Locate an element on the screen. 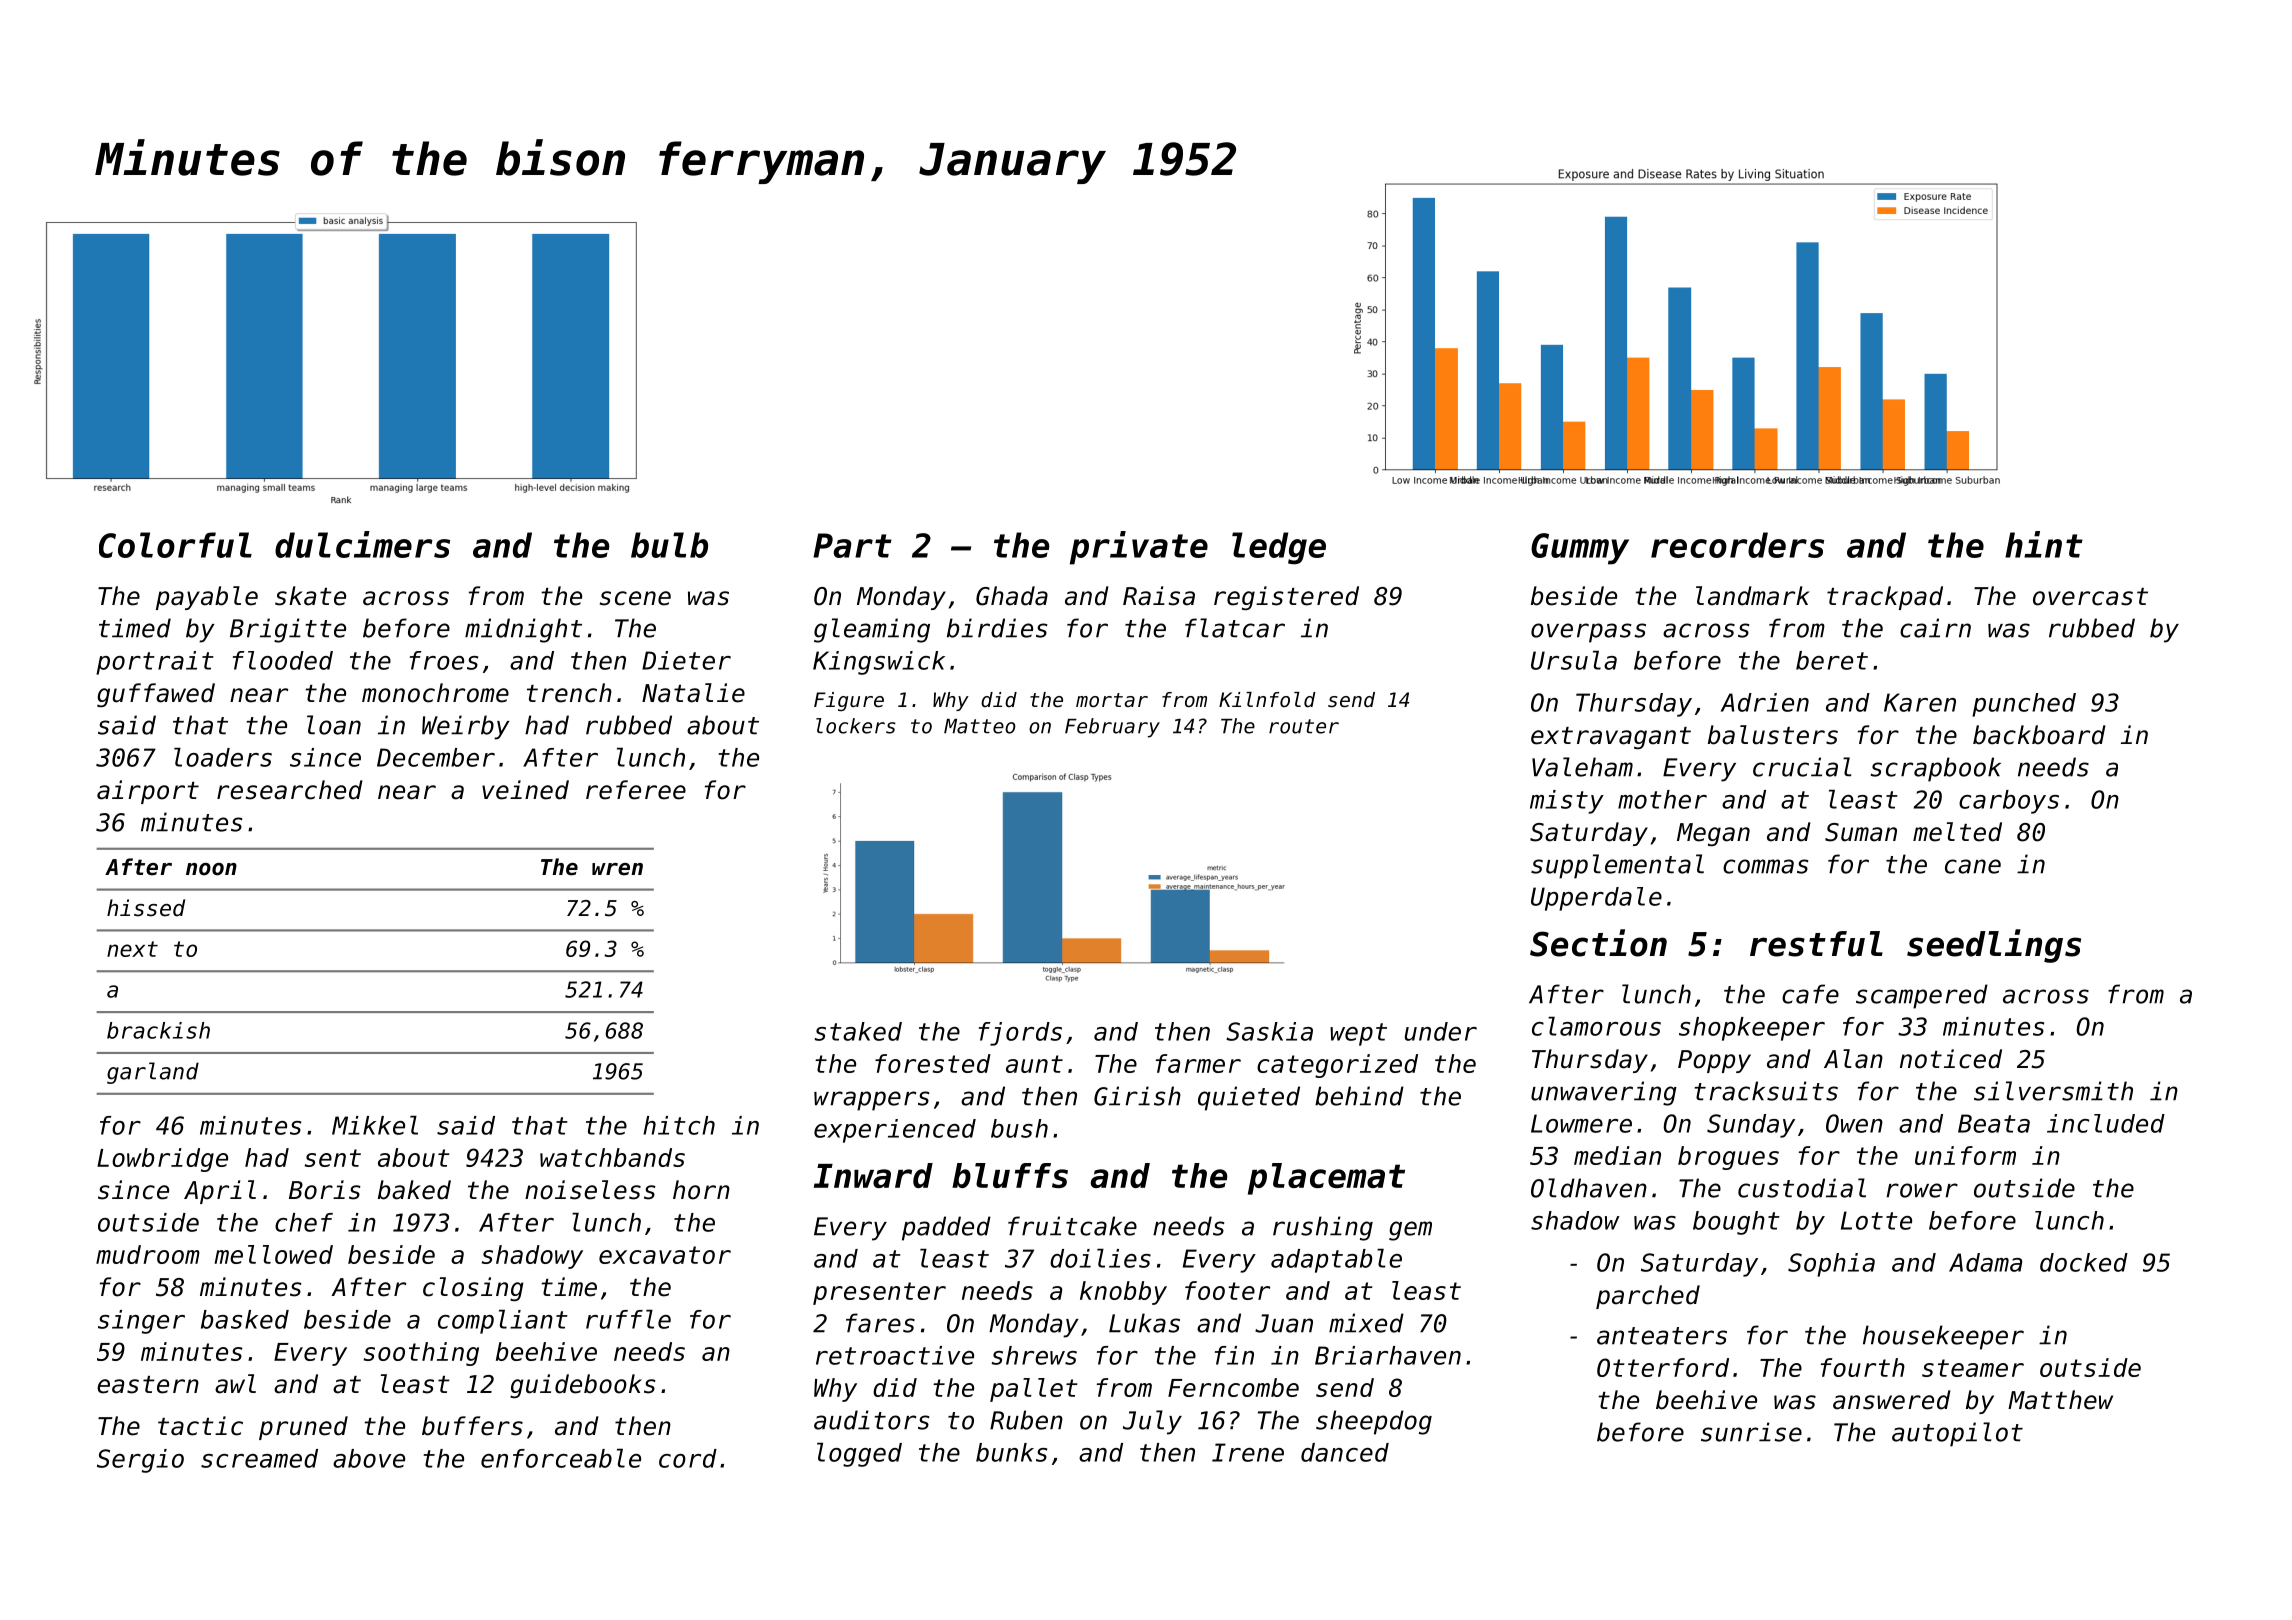 This screenshot has width=2292, height=1620. guffawed is located at coordinates (156, 695).
